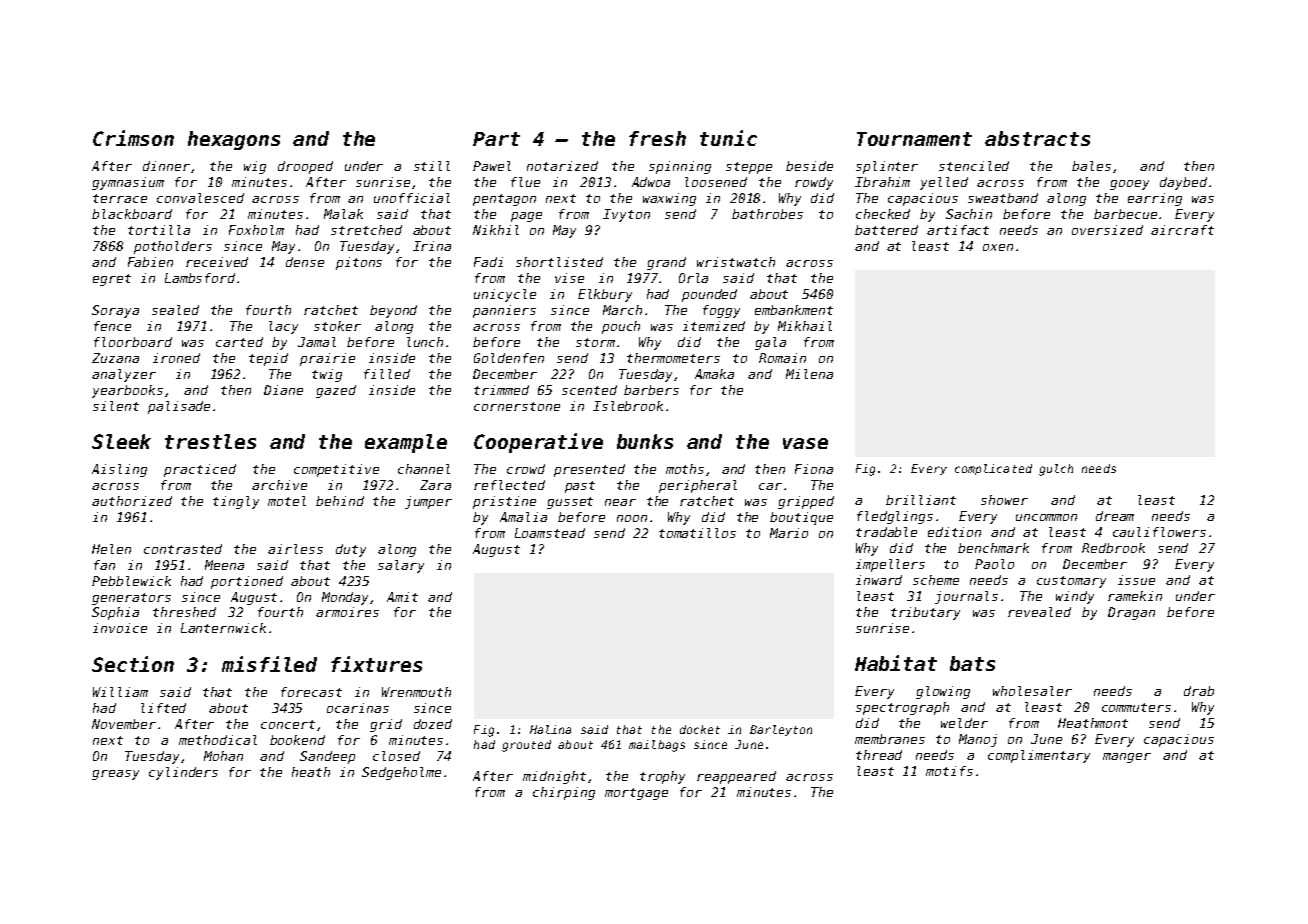  I want to click on Nikhil, so click(496, 230).
